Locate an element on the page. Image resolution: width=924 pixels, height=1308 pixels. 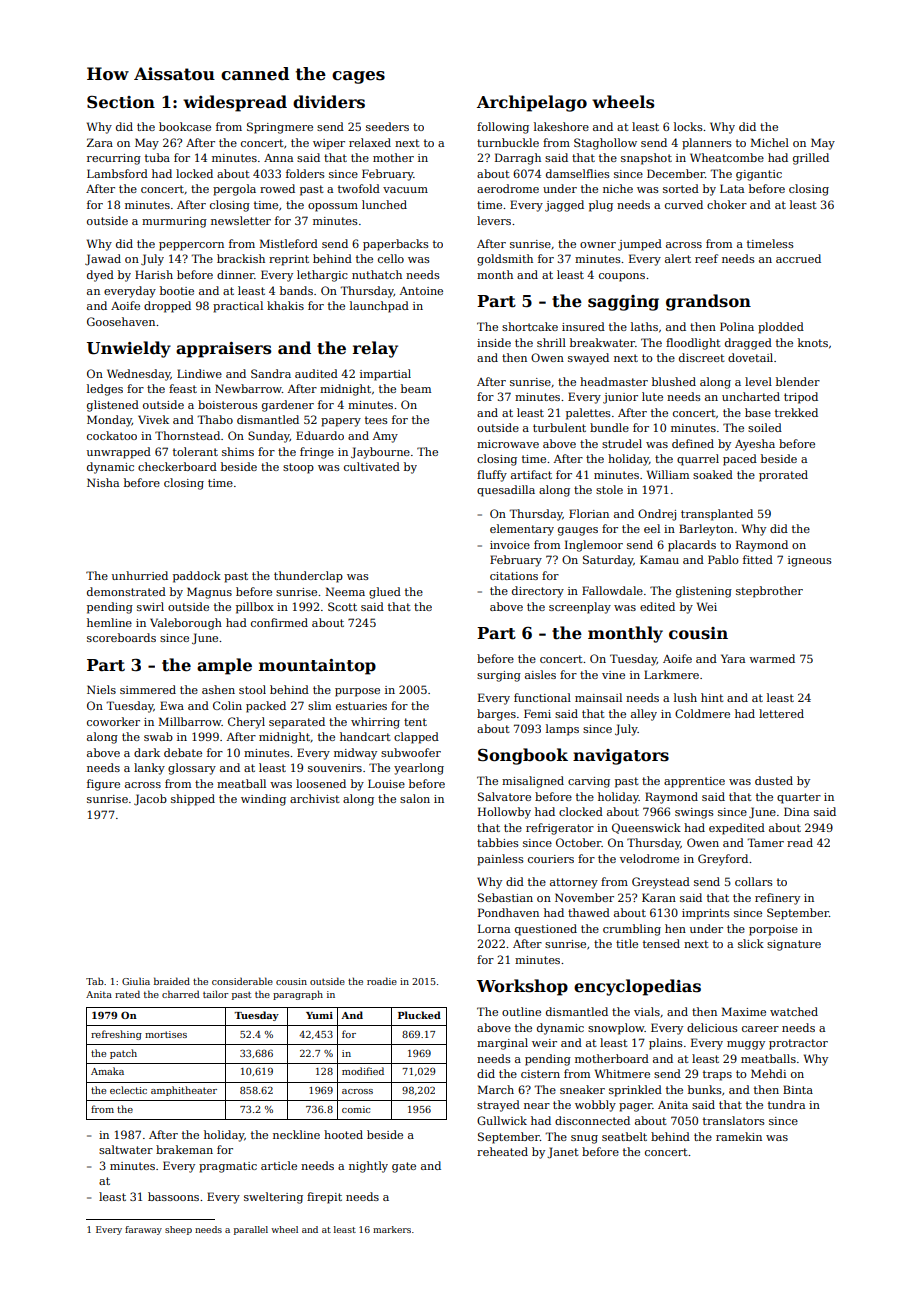
ramekin is located at coordinates (739, 1136).
